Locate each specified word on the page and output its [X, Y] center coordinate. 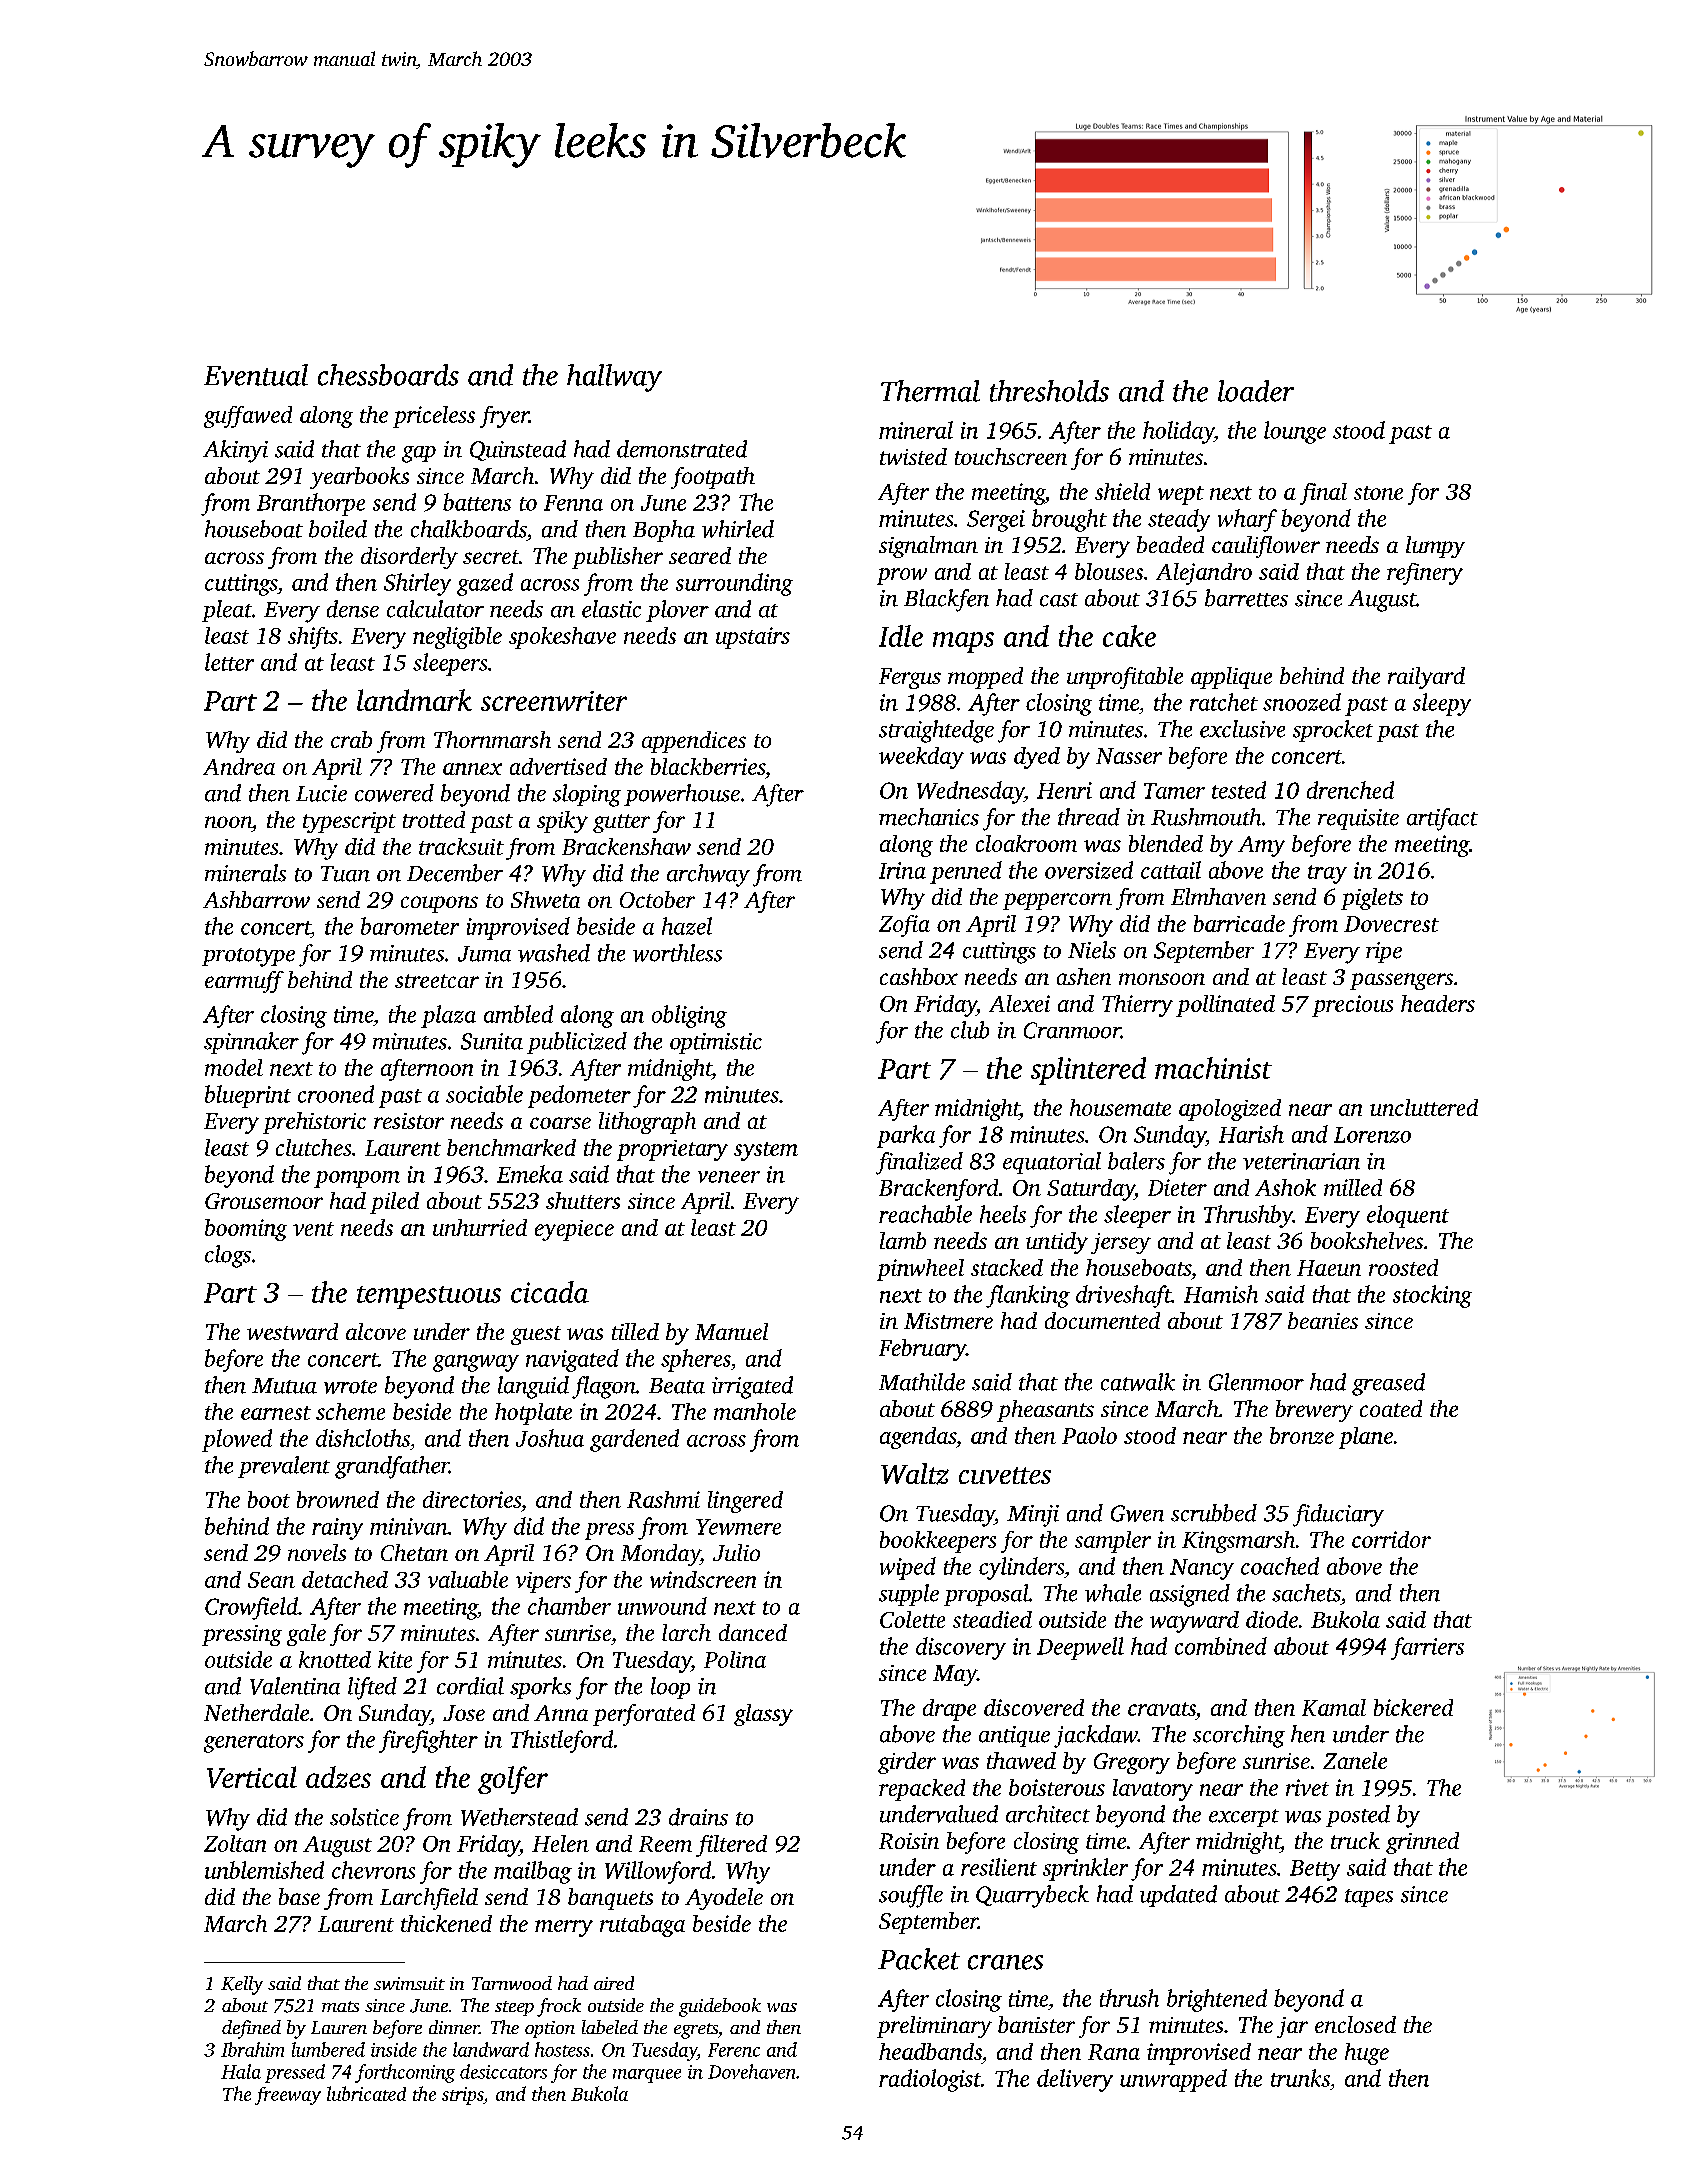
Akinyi [235, 451]
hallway [614, 378]
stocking [1432, 1296]
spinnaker [251, 1043]
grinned [1422, 1843]
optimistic [716, 1043]
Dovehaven [751, 2071]
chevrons [373, 1870]
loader [1256, 391]
